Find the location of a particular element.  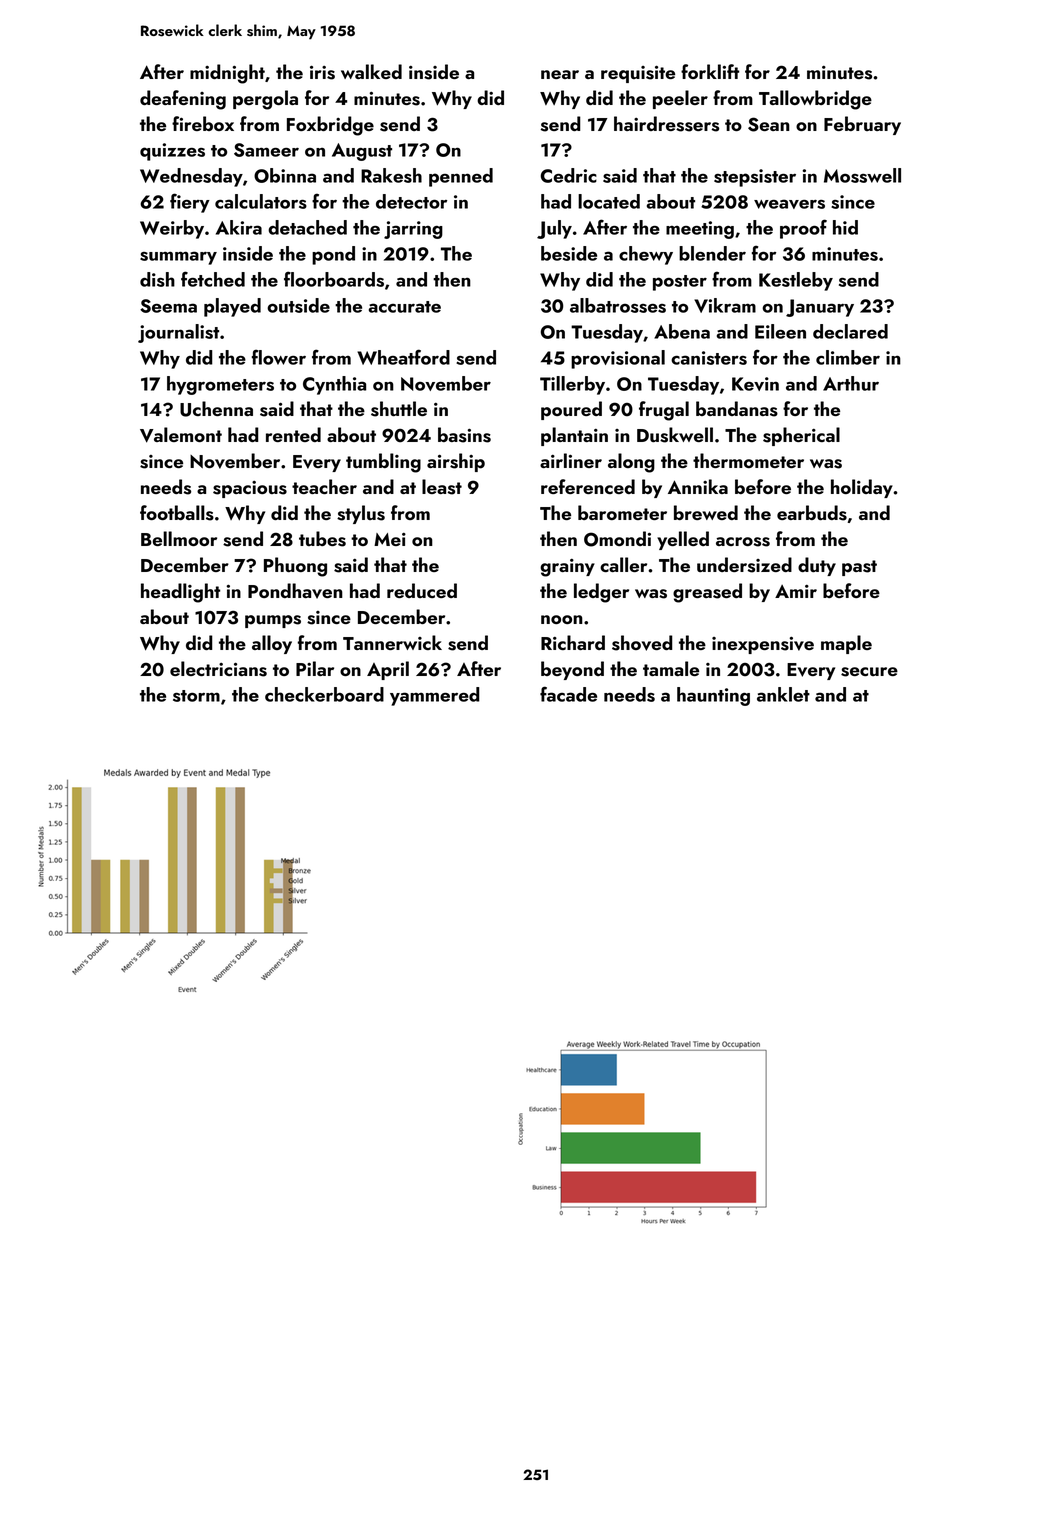

Sameer is located at coordinates (266, 150).
